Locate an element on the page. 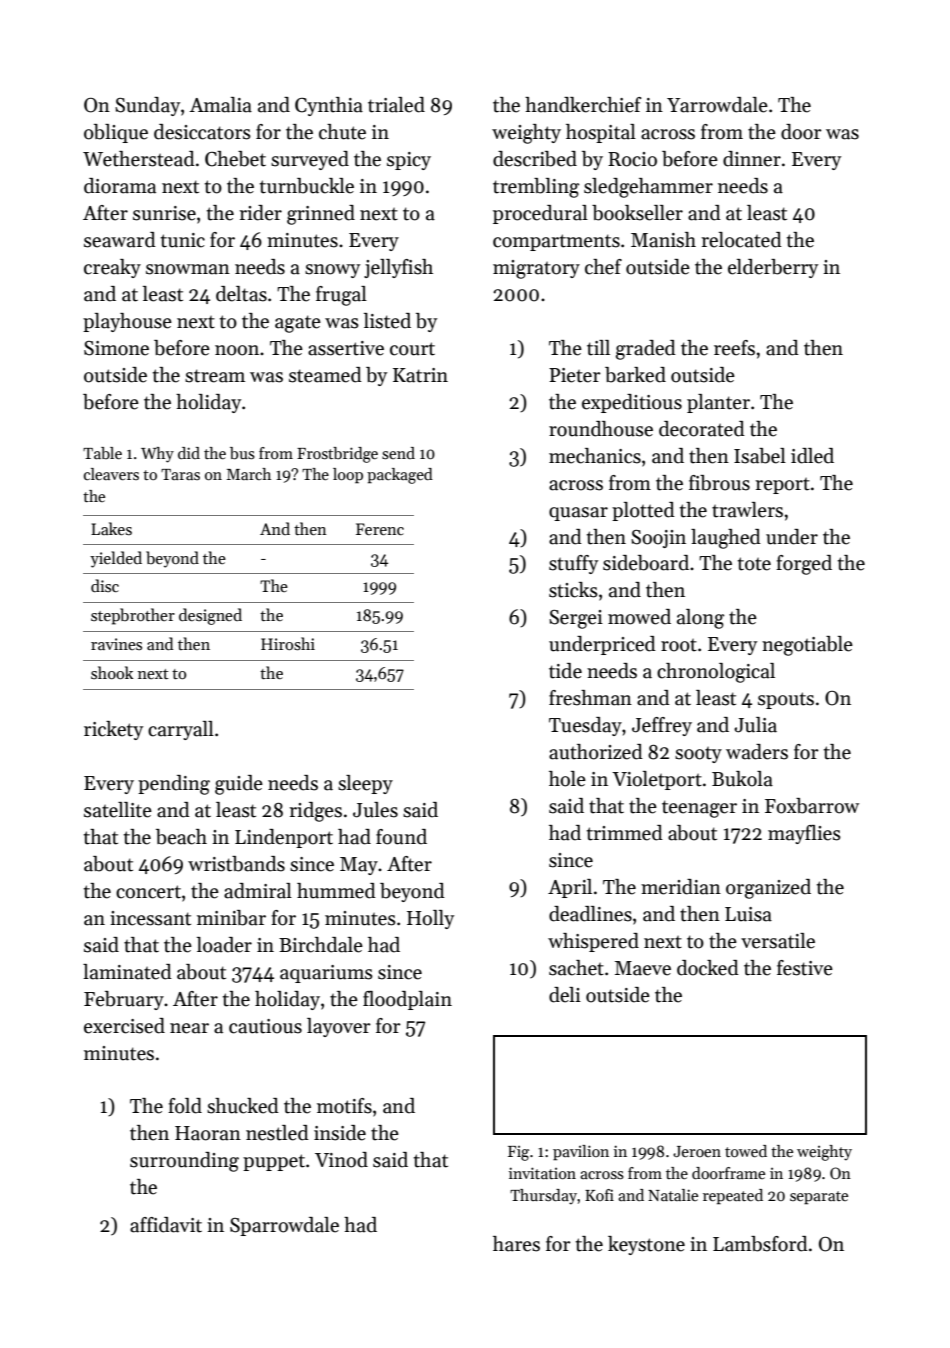 This image has height=1348, width=950. Thursday is located at coordinates (543, 1197).
